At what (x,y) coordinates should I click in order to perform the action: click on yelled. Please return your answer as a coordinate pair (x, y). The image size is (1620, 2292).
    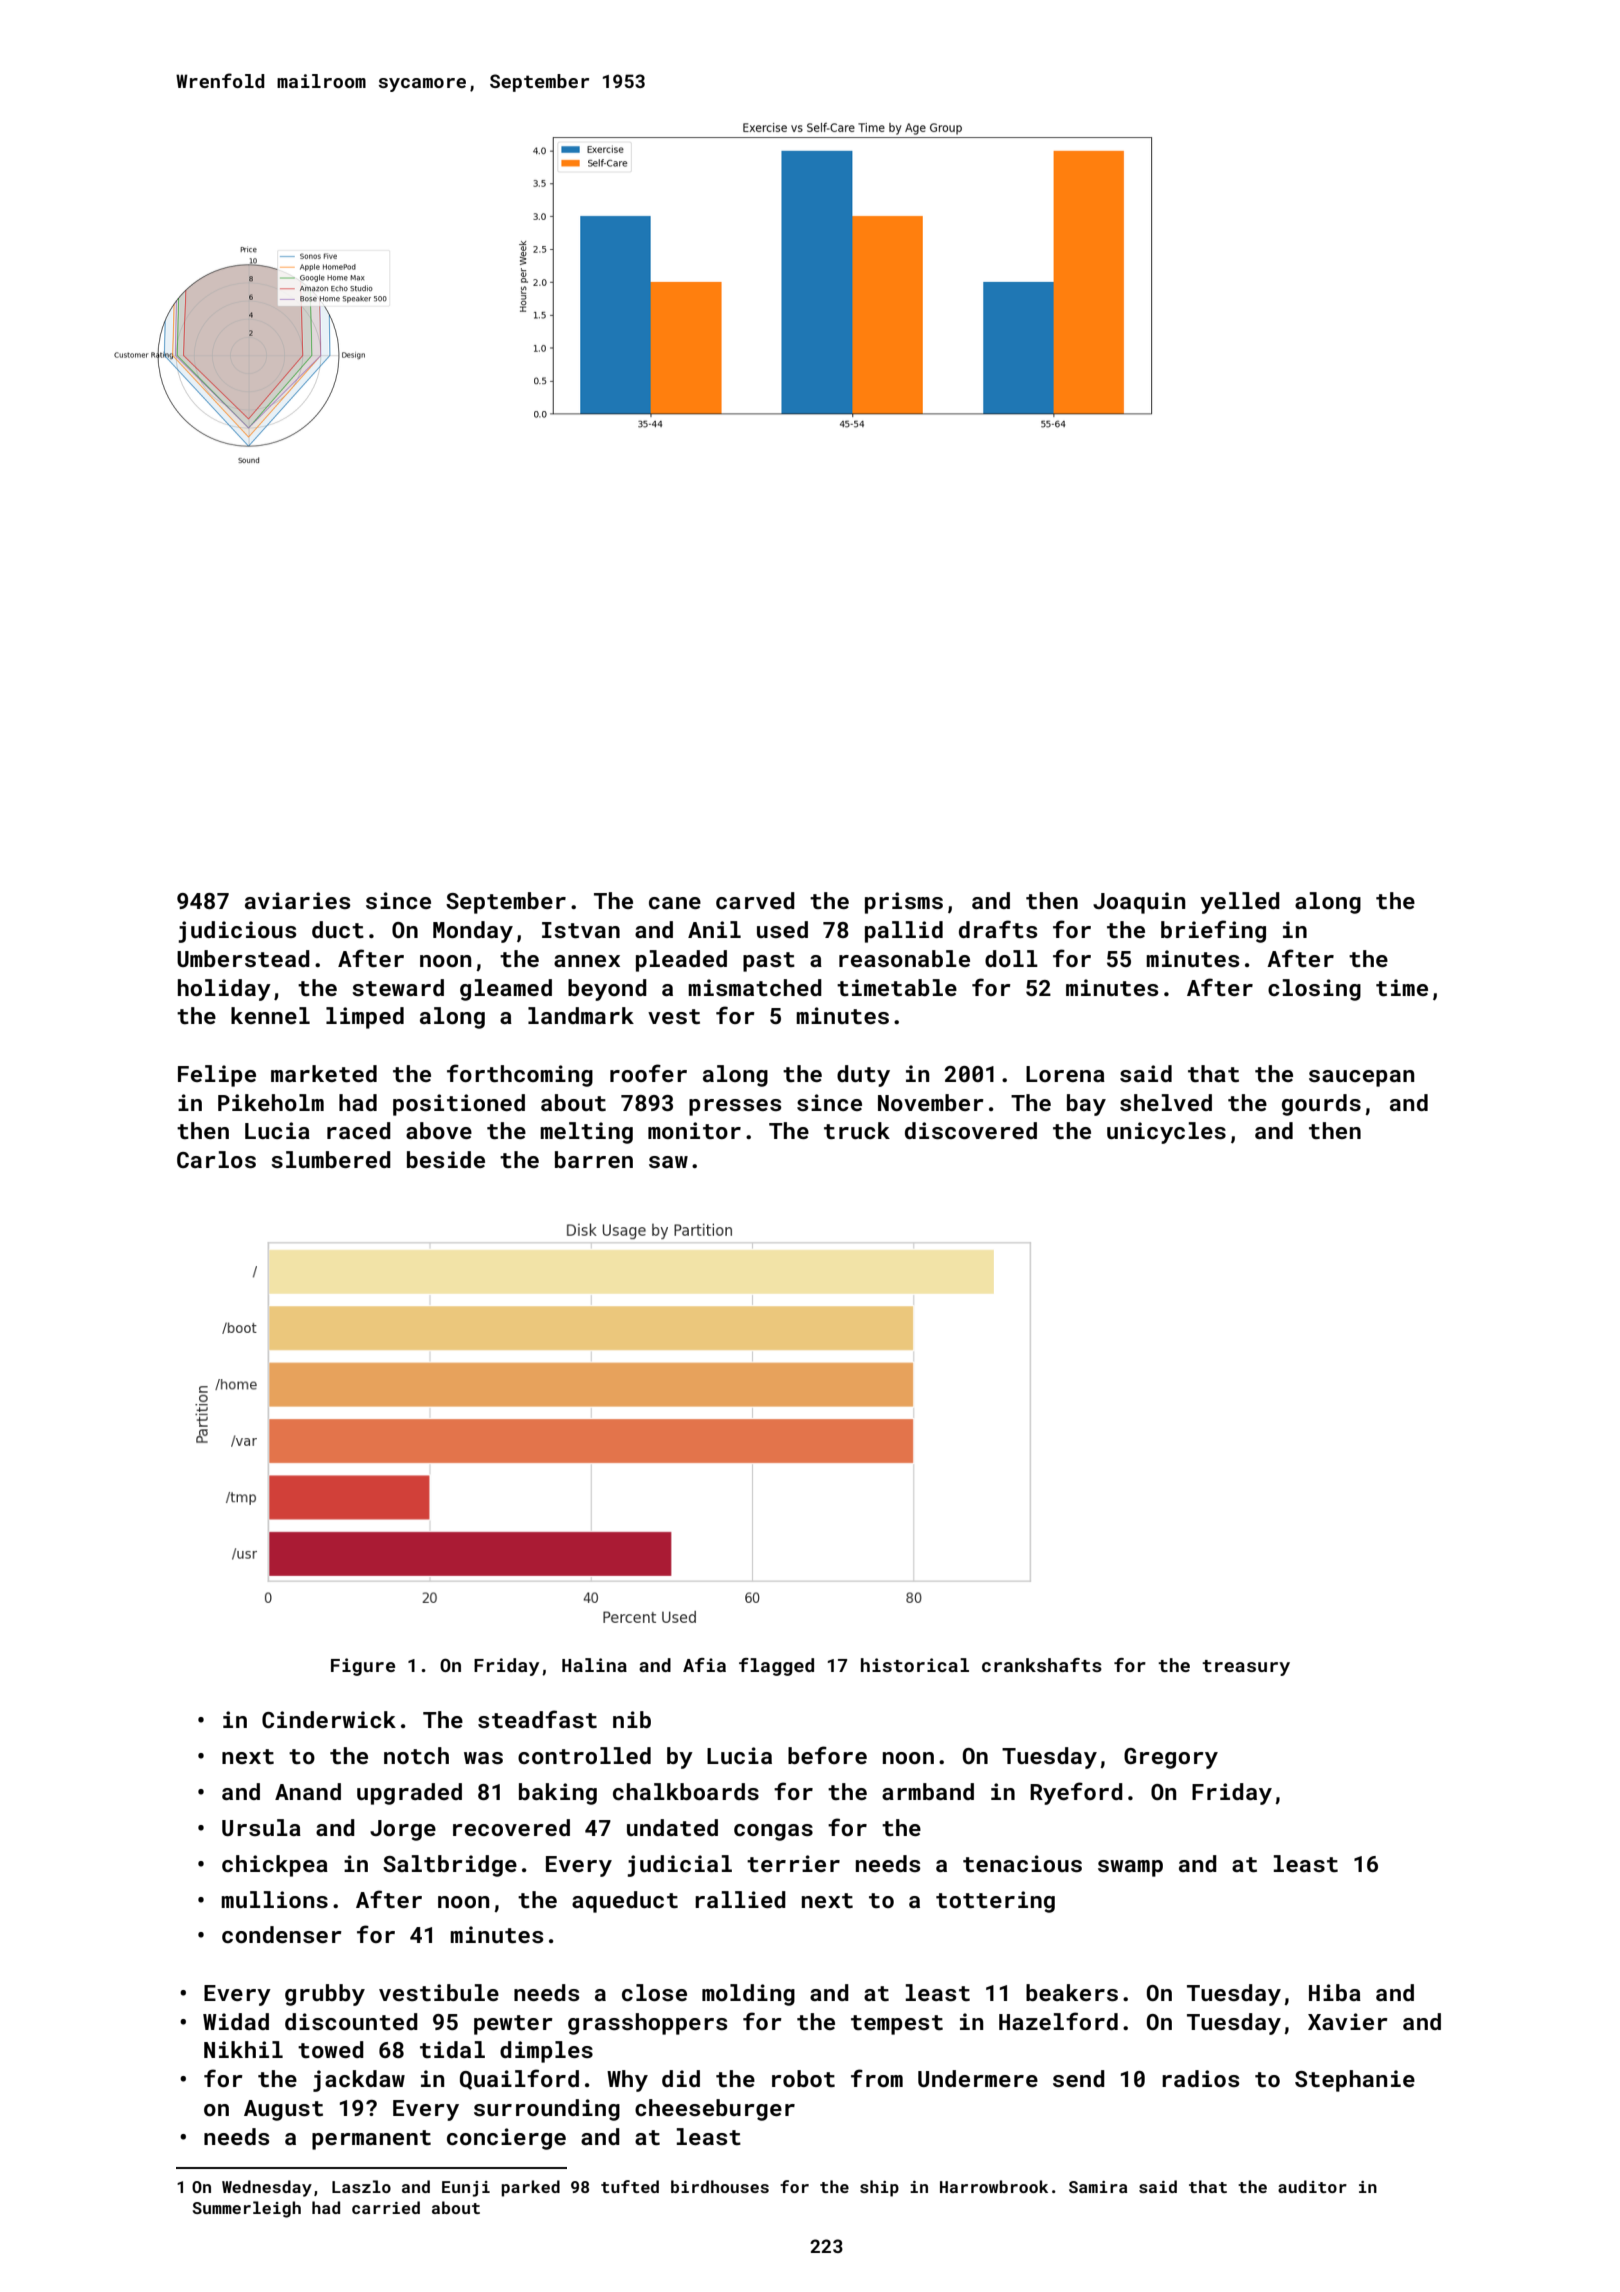
    Looking at the image, I should click on (1240, 903).
